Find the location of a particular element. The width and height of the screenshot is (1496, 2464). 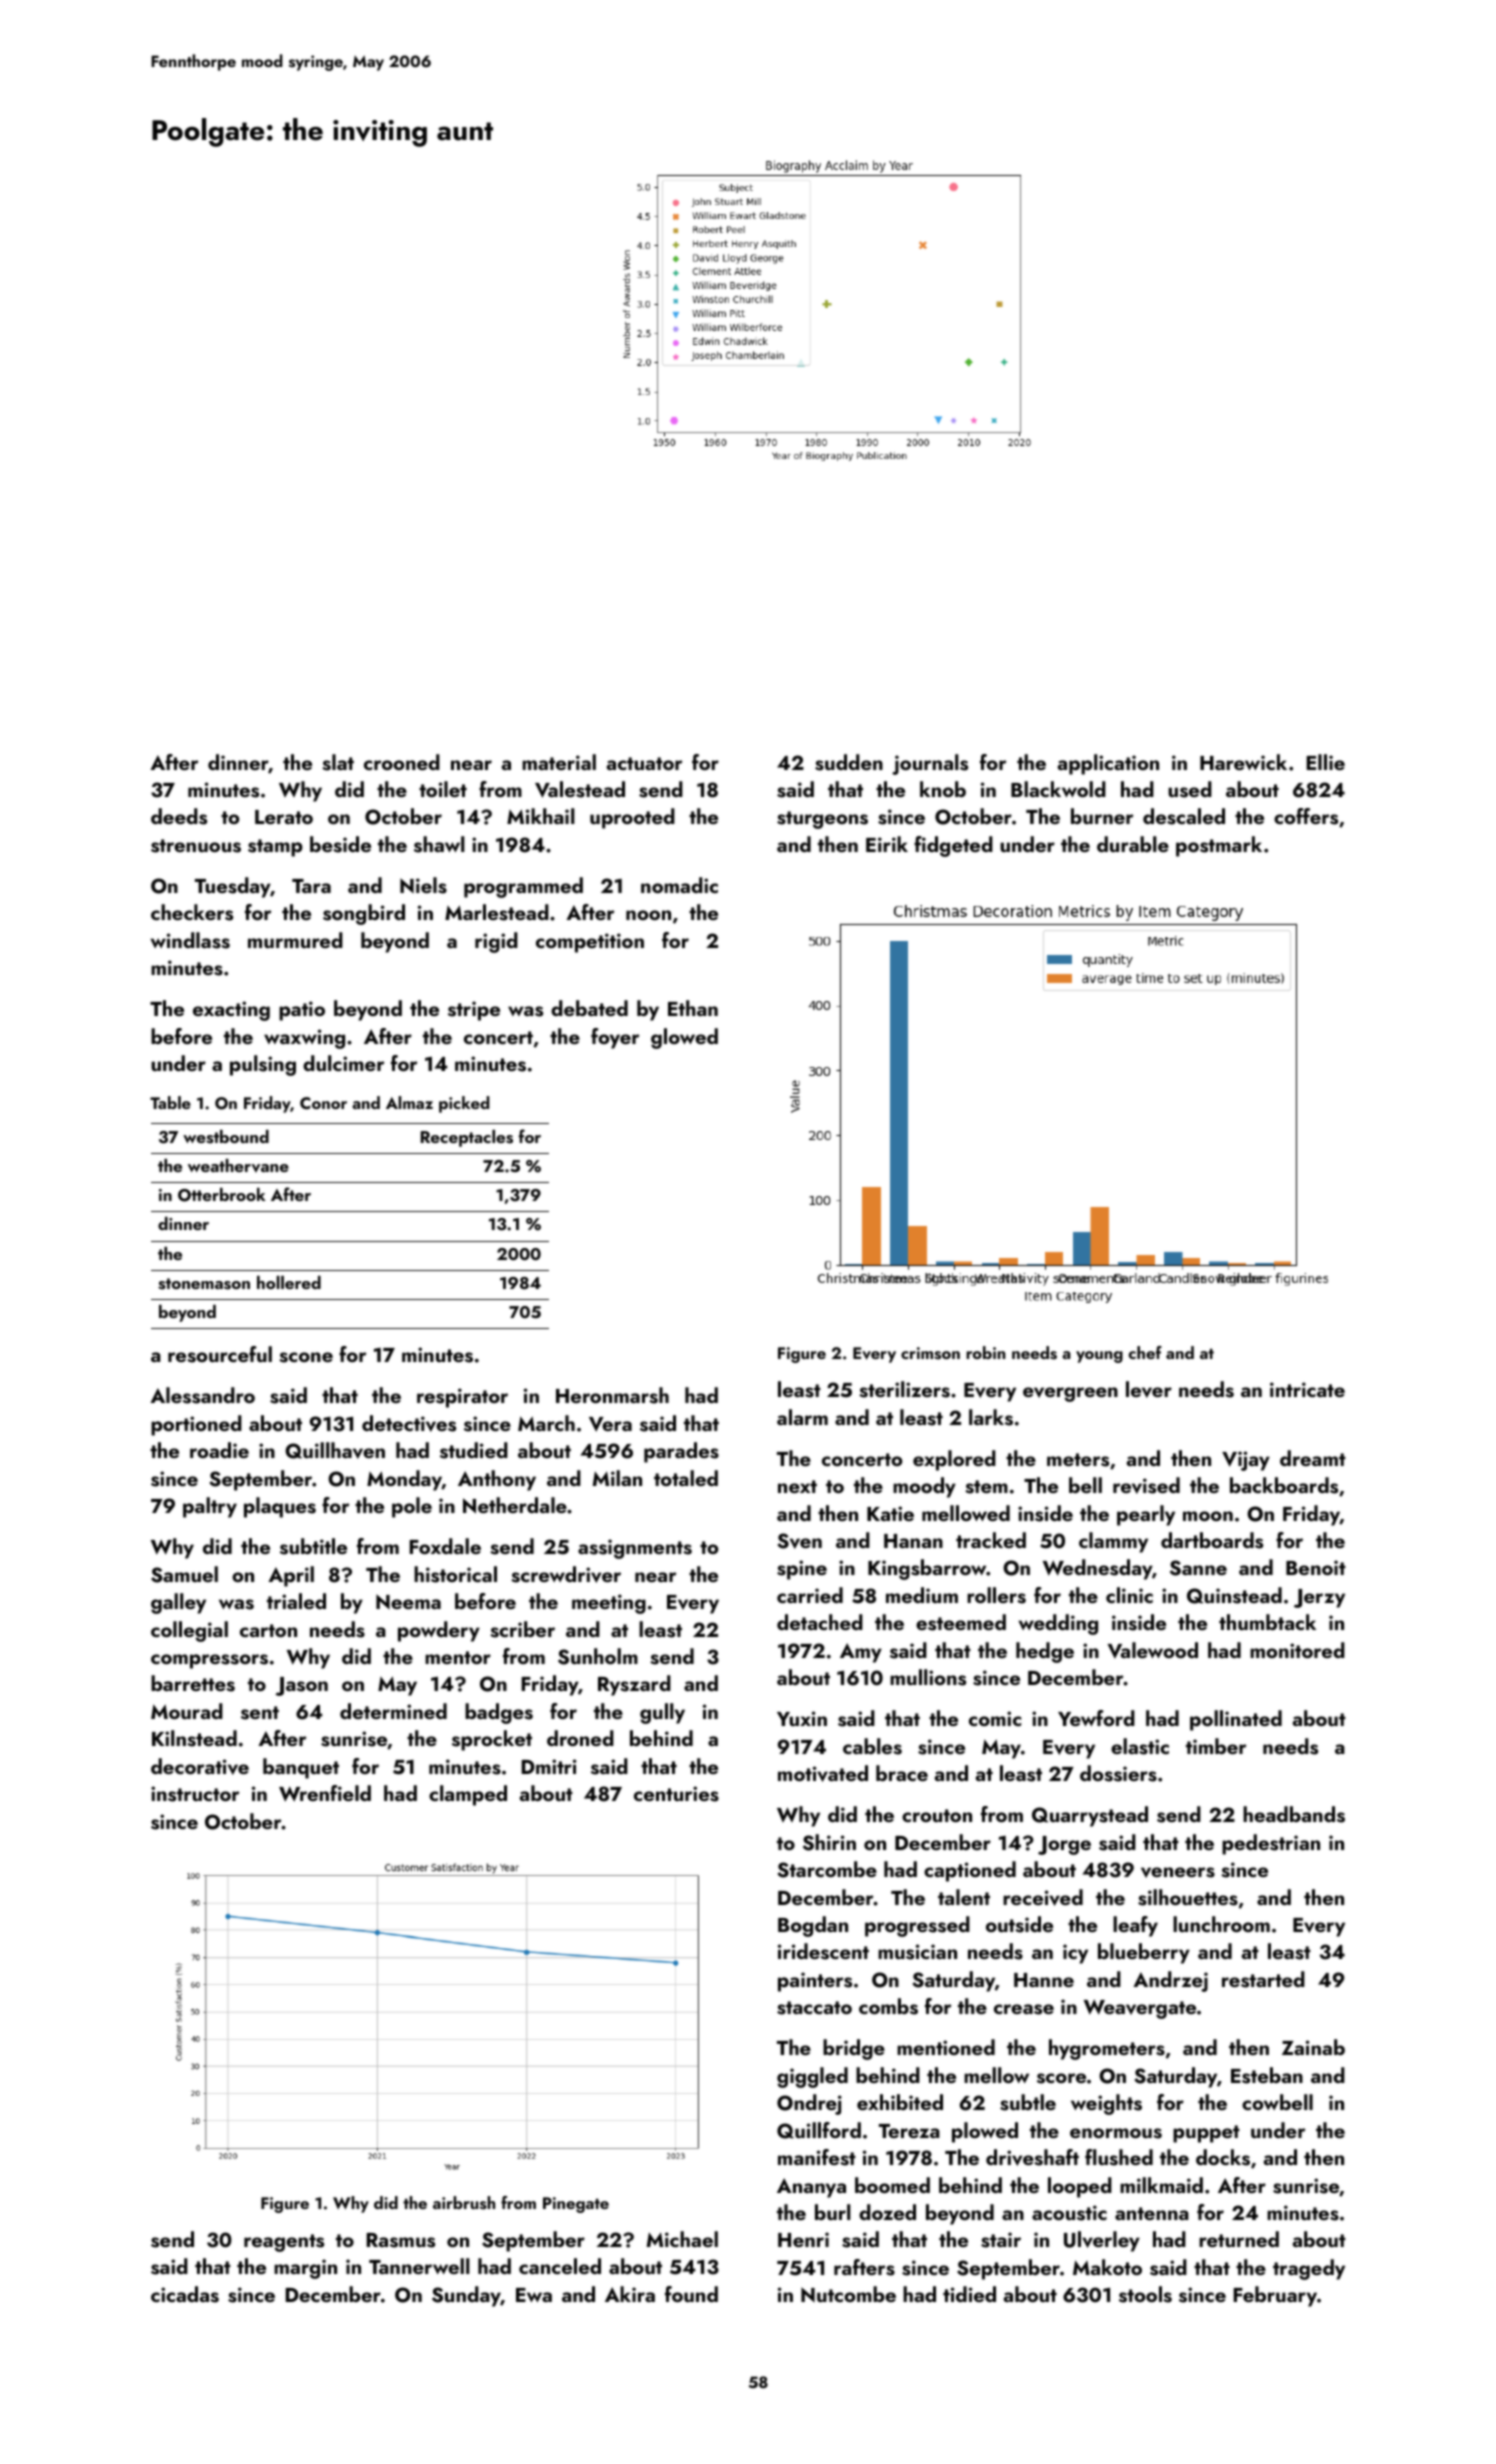

stonemason is located at coordinates (204, 1284).
